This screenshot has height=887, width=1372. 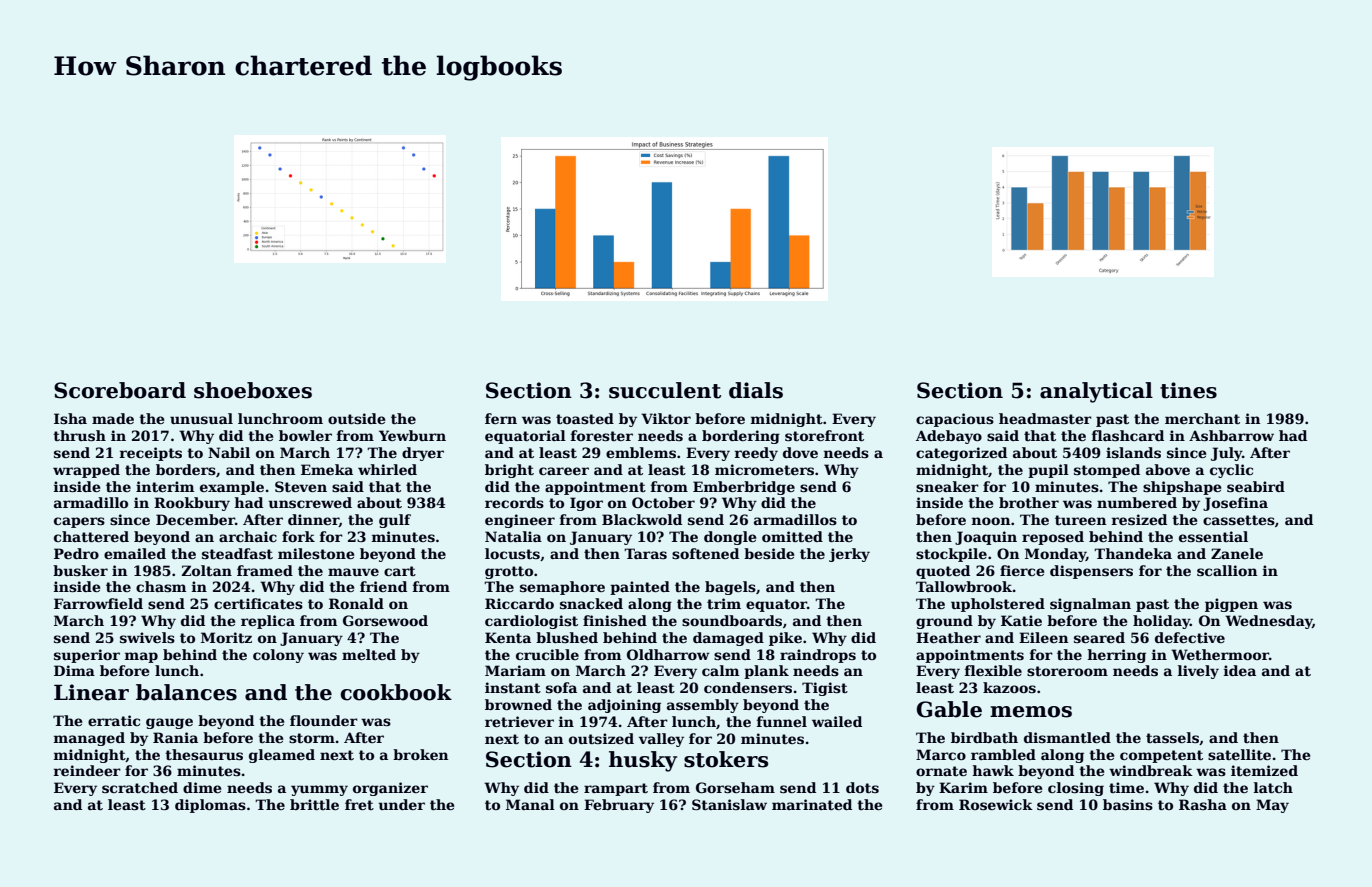 What do you see at coordinates (785, 639) in the screenshot?
I see `pike` at bounding box center [785, 639].
